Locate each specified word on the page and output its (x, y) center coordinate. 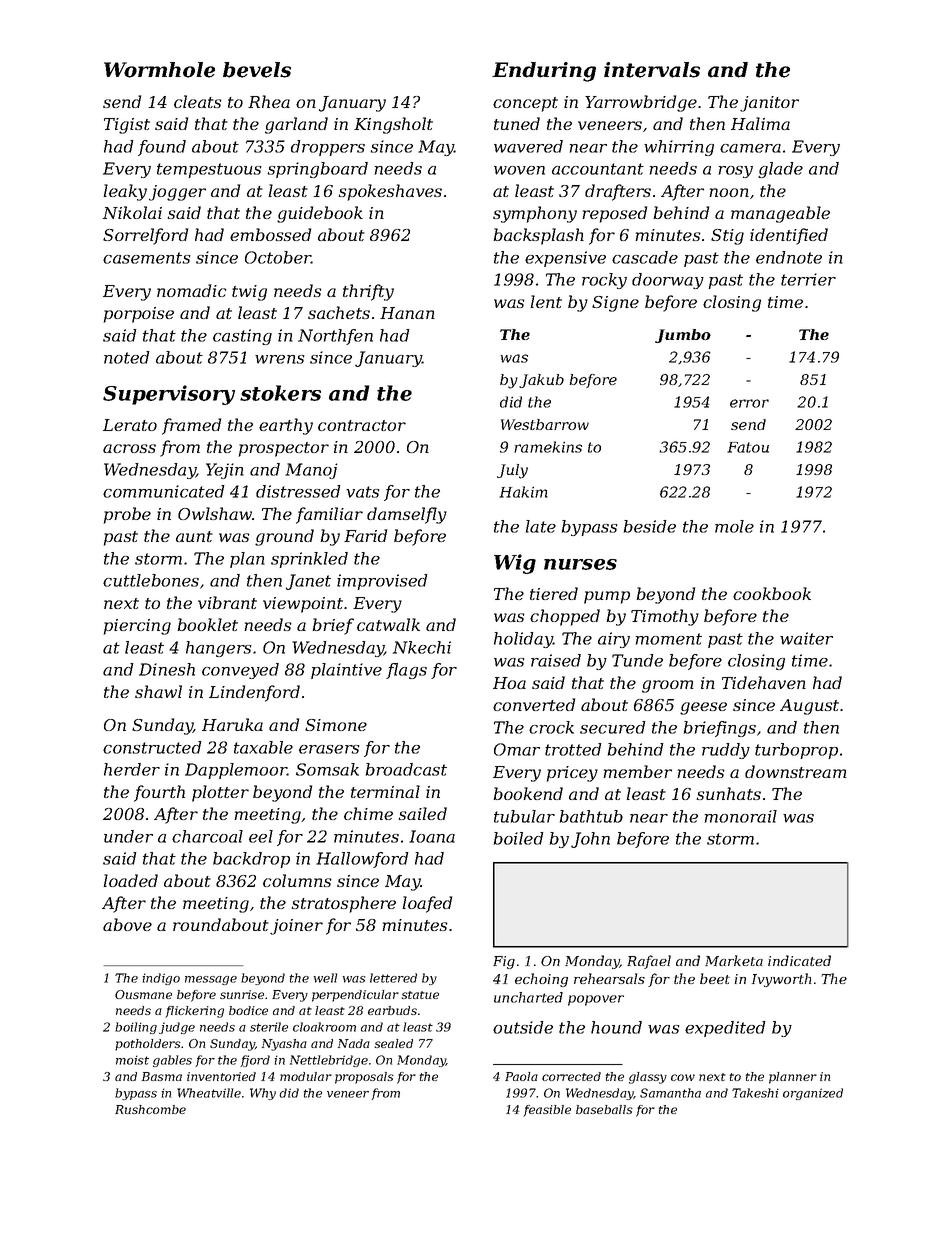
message (211, 980)
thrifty (368, 292)
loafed (427, 904)
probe (127, 515)
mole (734, 526)
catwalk (388, 624)
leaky (125, 192)
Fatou (748, 447)
